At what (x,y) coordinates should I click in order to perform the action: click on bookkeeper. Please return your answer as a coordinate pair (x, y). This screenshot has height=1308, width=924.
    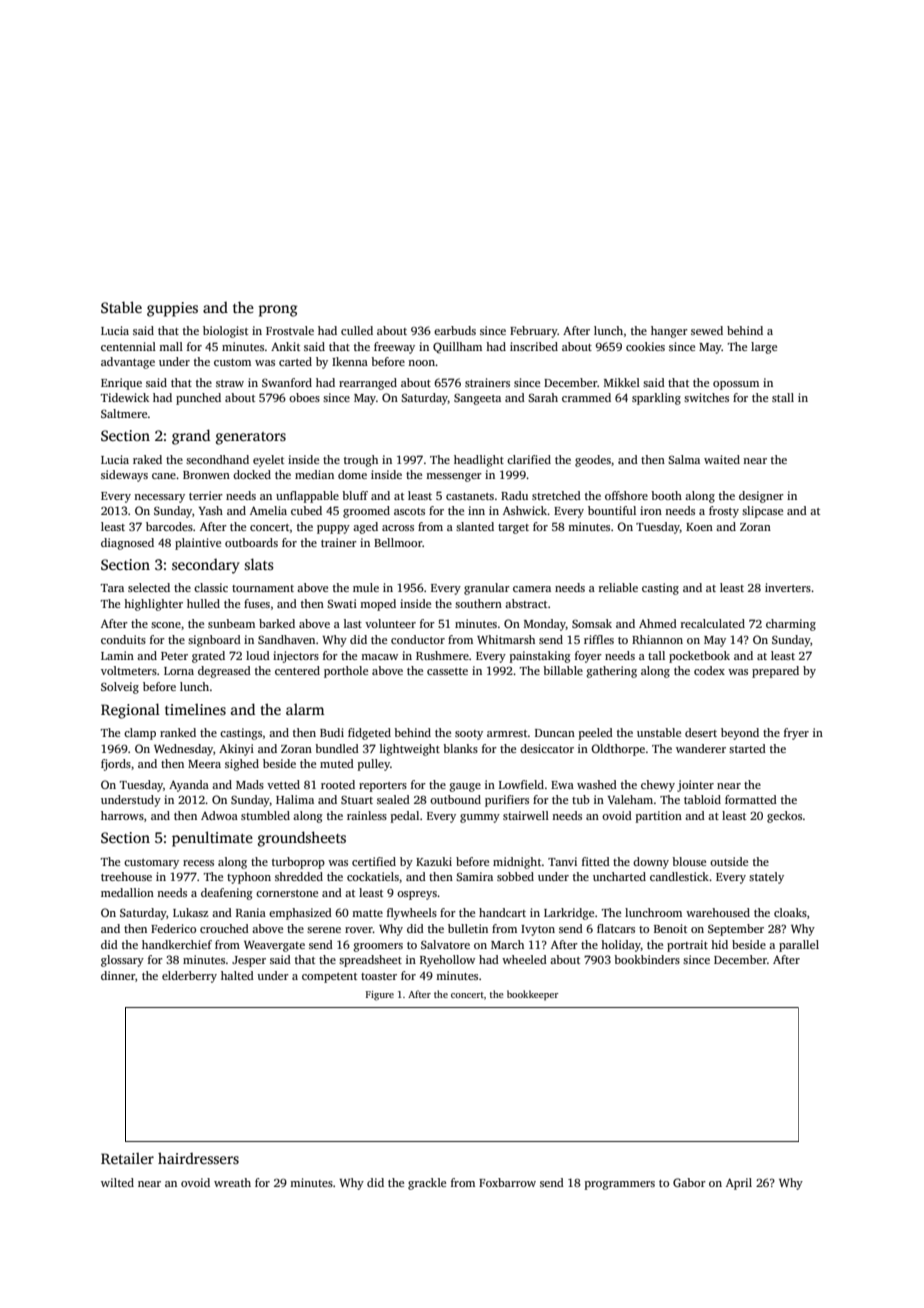
    Looking at the image, I should click on (533, 995).
